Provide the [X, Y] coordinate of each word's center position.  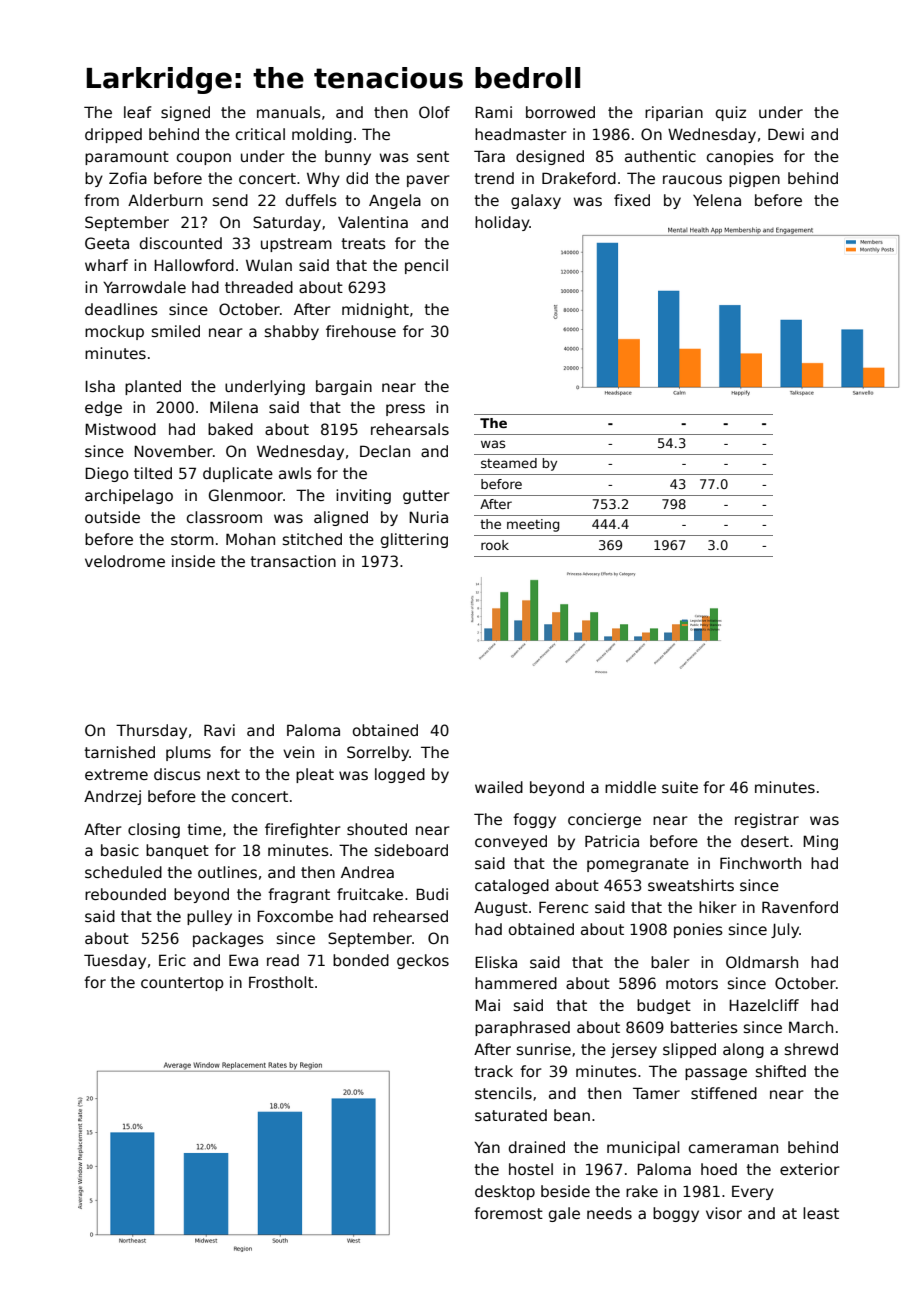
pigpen [754, 179]
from [101, 200]
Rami [493, 112]
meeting [533, 525]
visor [724, 1213]
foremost [508, 1213]
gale [564, 1214]
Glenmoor [246, 495]
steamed [509, 463]
